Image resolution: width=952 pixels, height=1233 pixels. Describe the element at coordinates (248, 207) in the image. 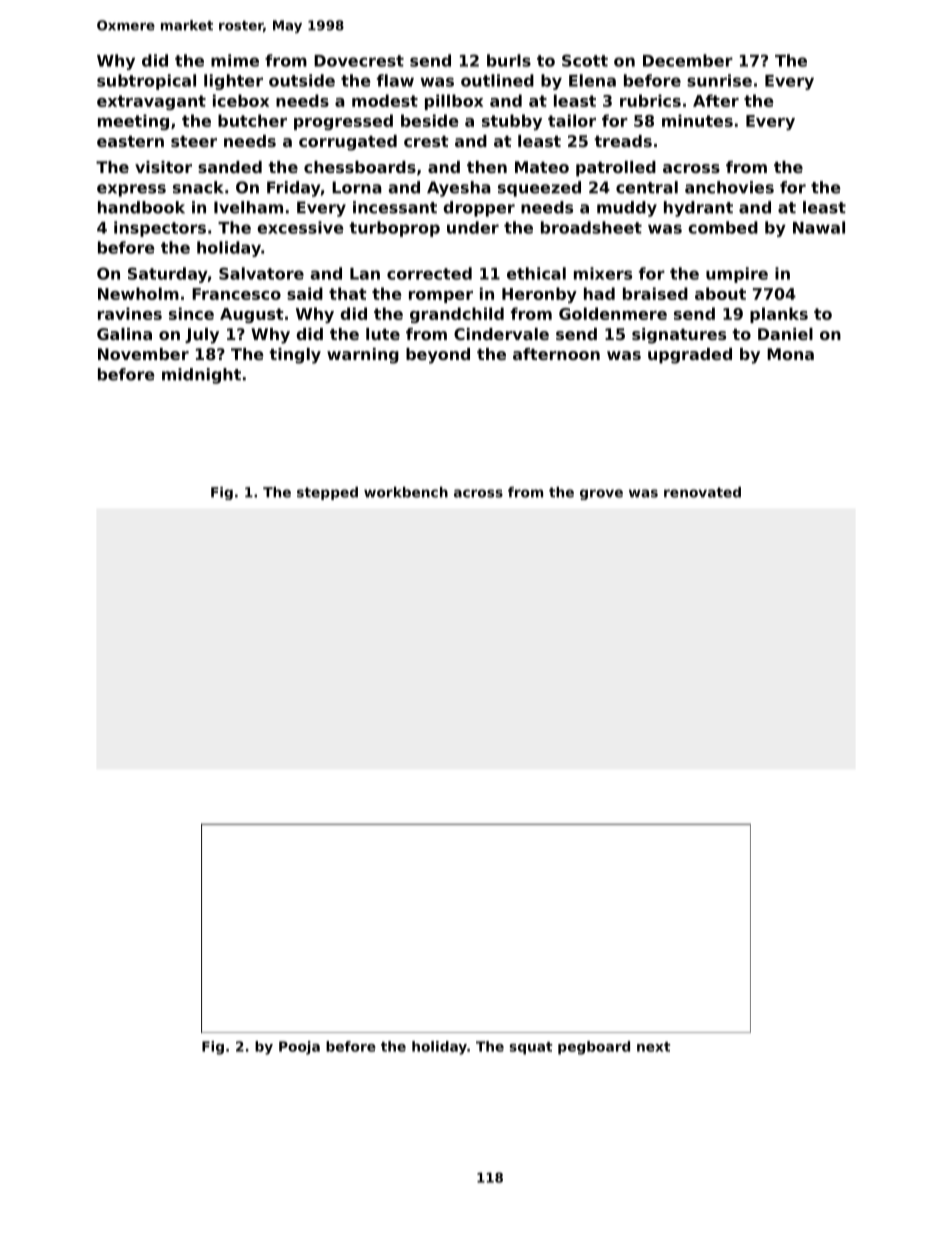

I see `Ivelham` at that location.
